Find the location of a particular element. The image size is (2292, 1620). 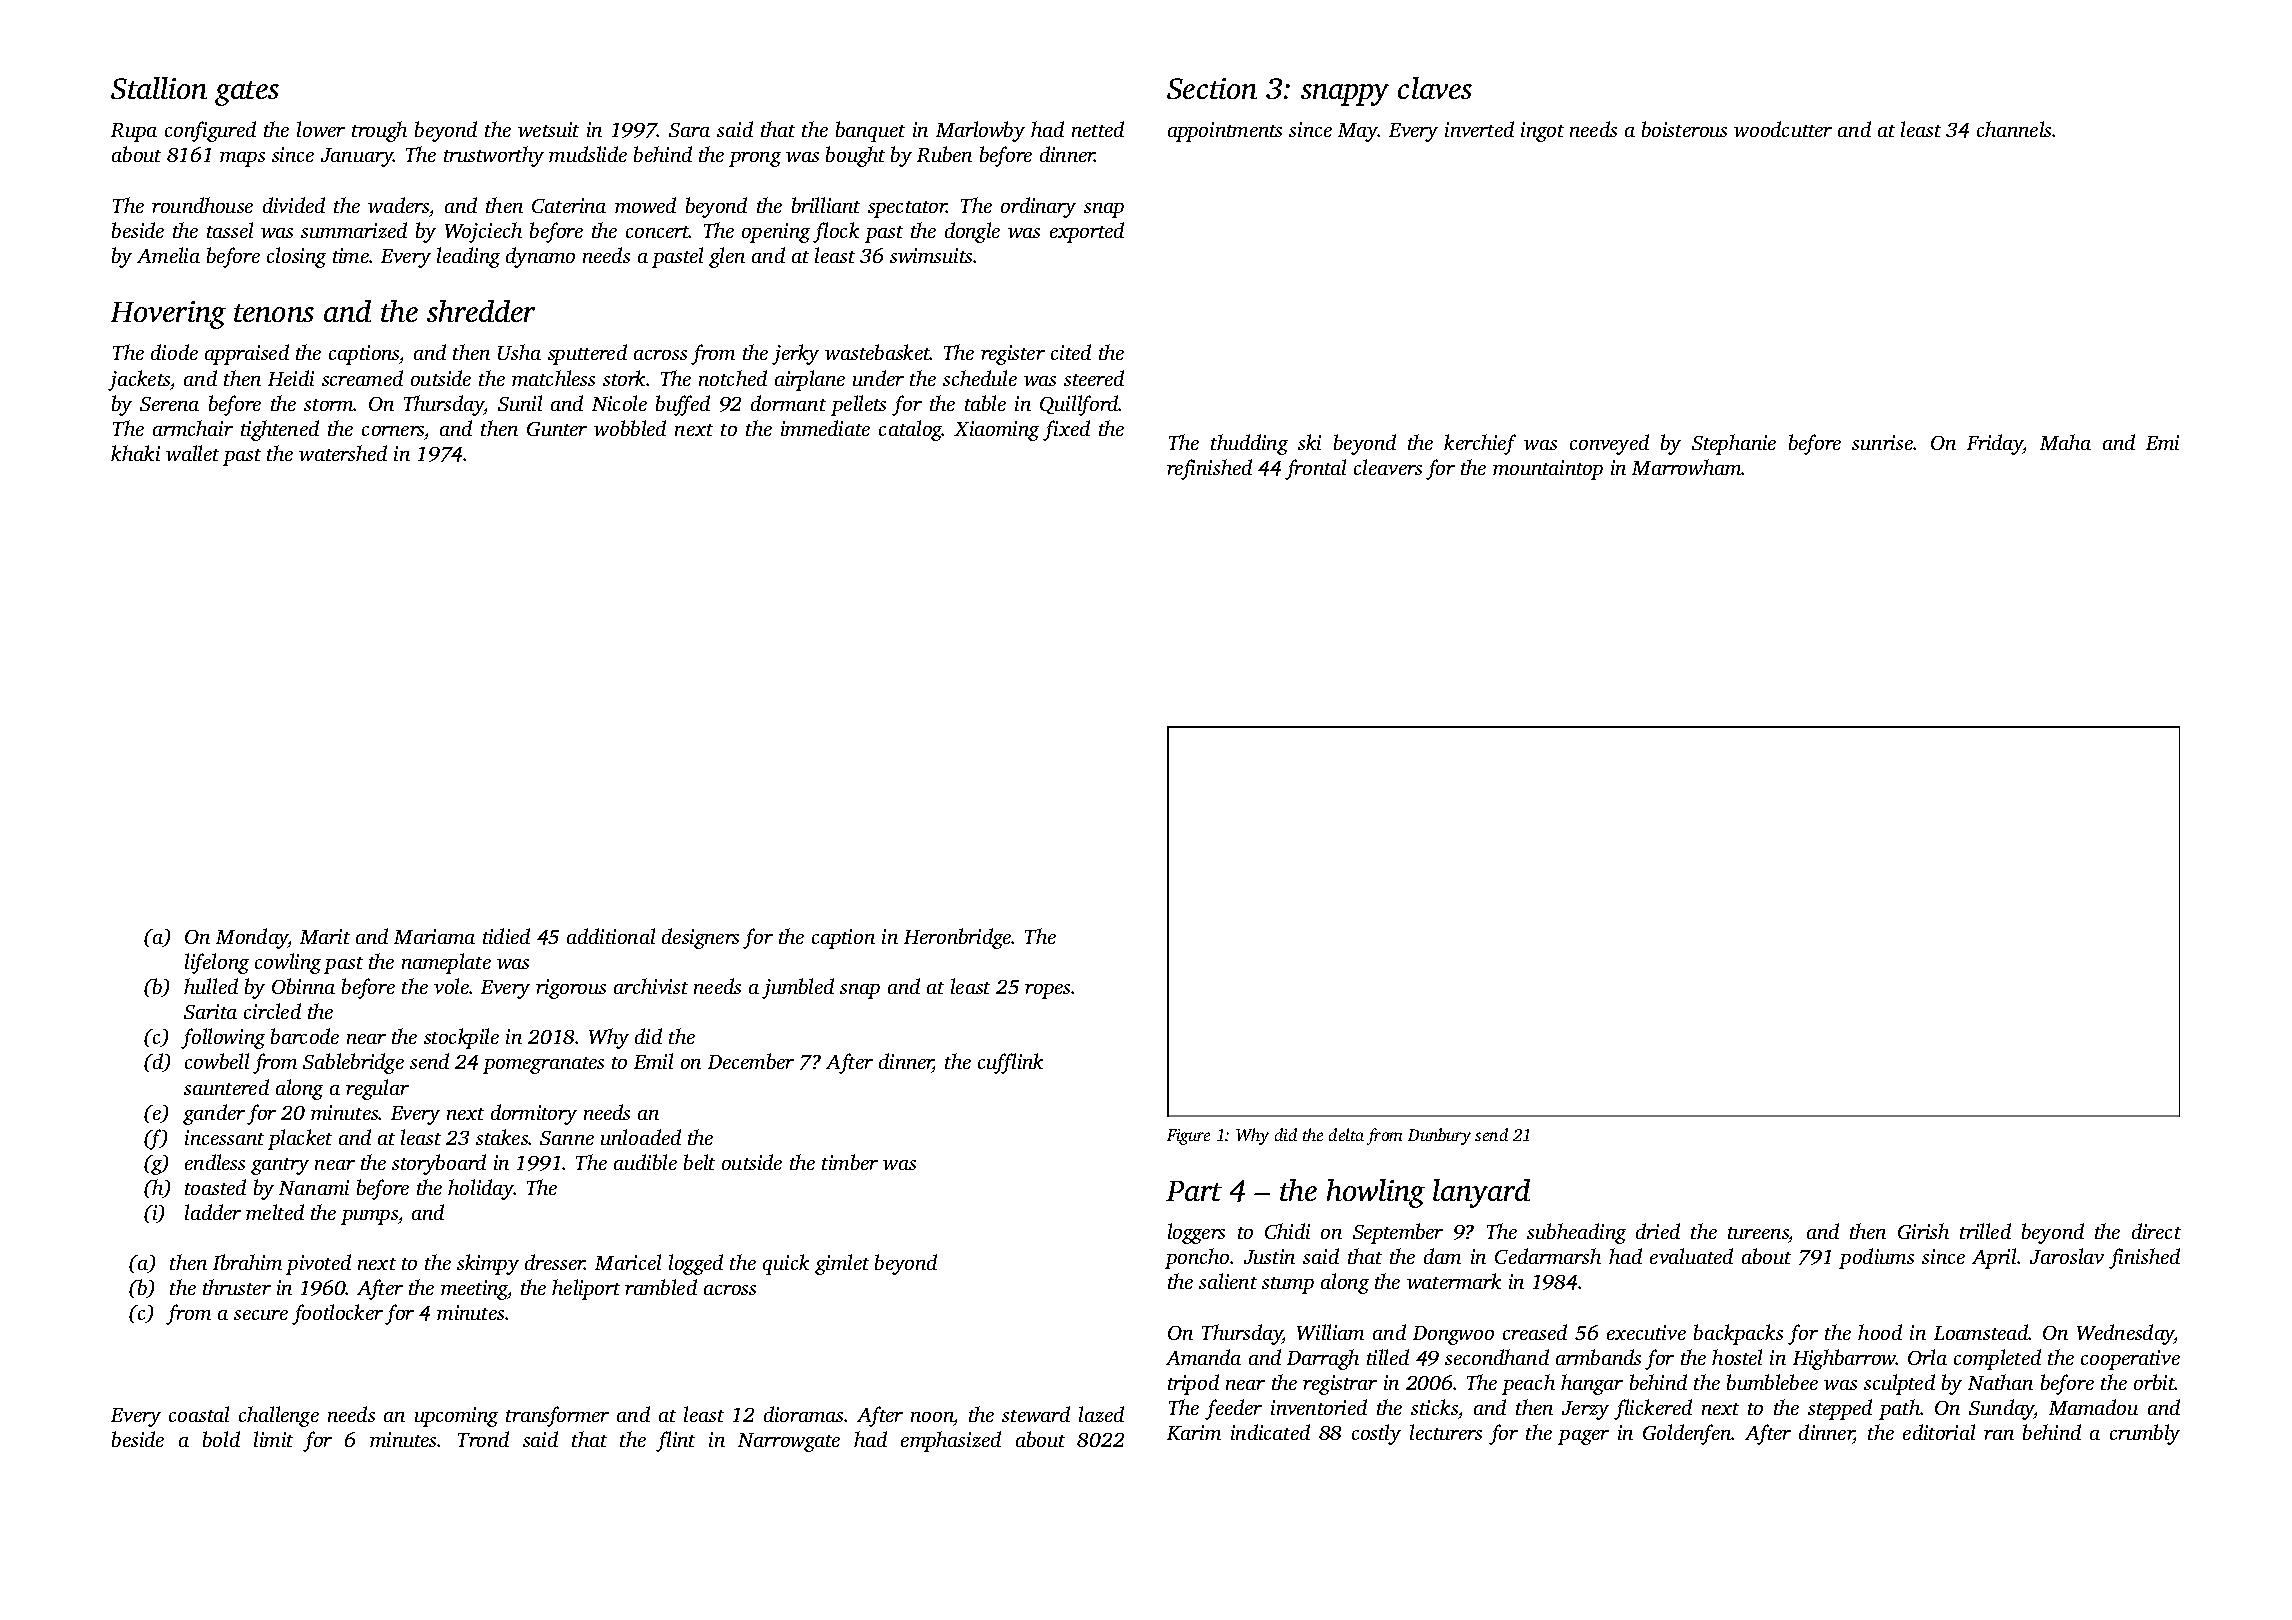

crumbly is located at coordinates (2145, 1434).
